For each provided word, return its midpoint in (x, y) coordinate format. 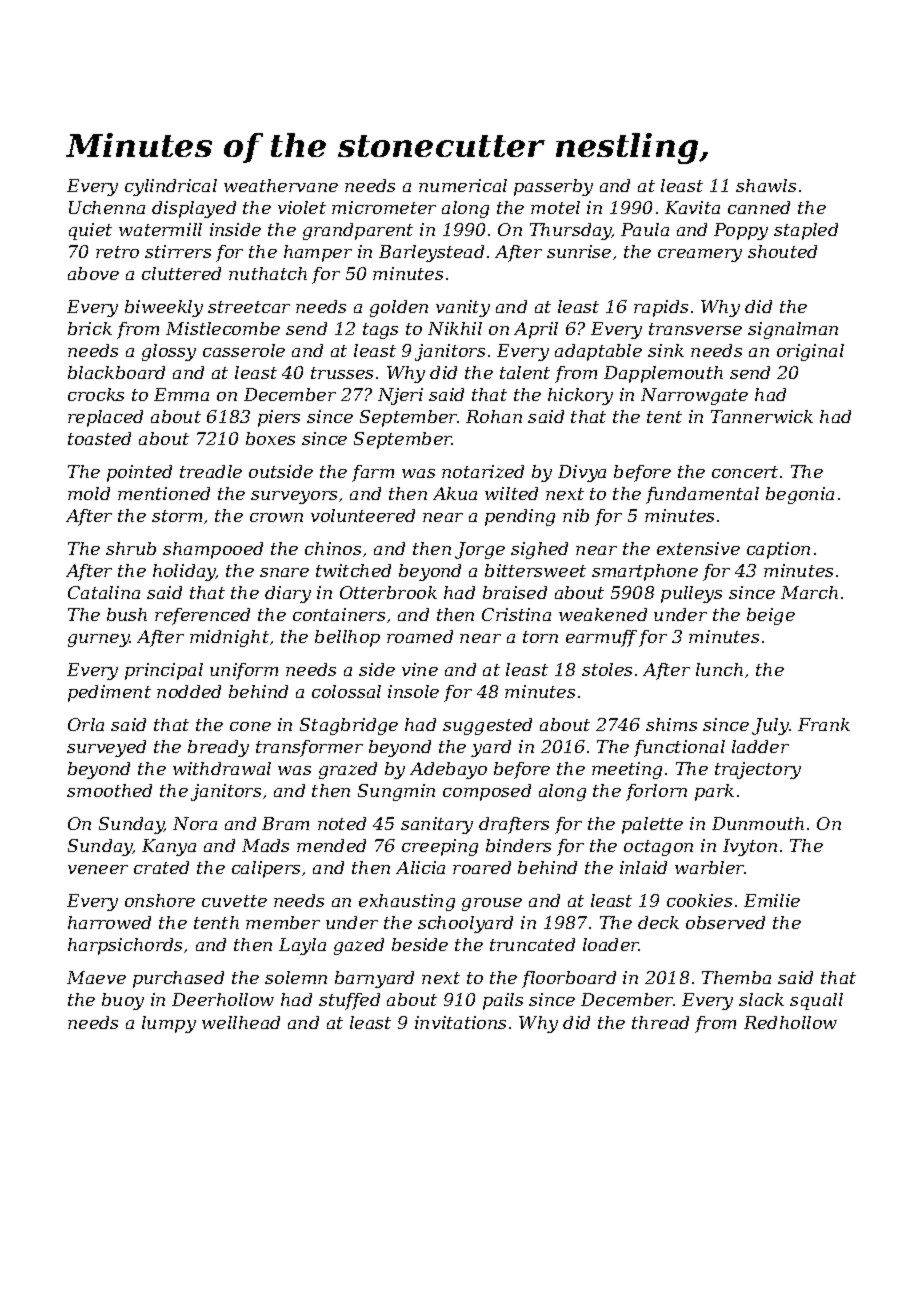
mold (89, 493)
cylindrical (171, 187)
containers (339, 614)
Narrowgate (694, 396)
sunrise (579, 251)
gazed (359, 946)
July (770, 726)
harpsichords (125, 946)
